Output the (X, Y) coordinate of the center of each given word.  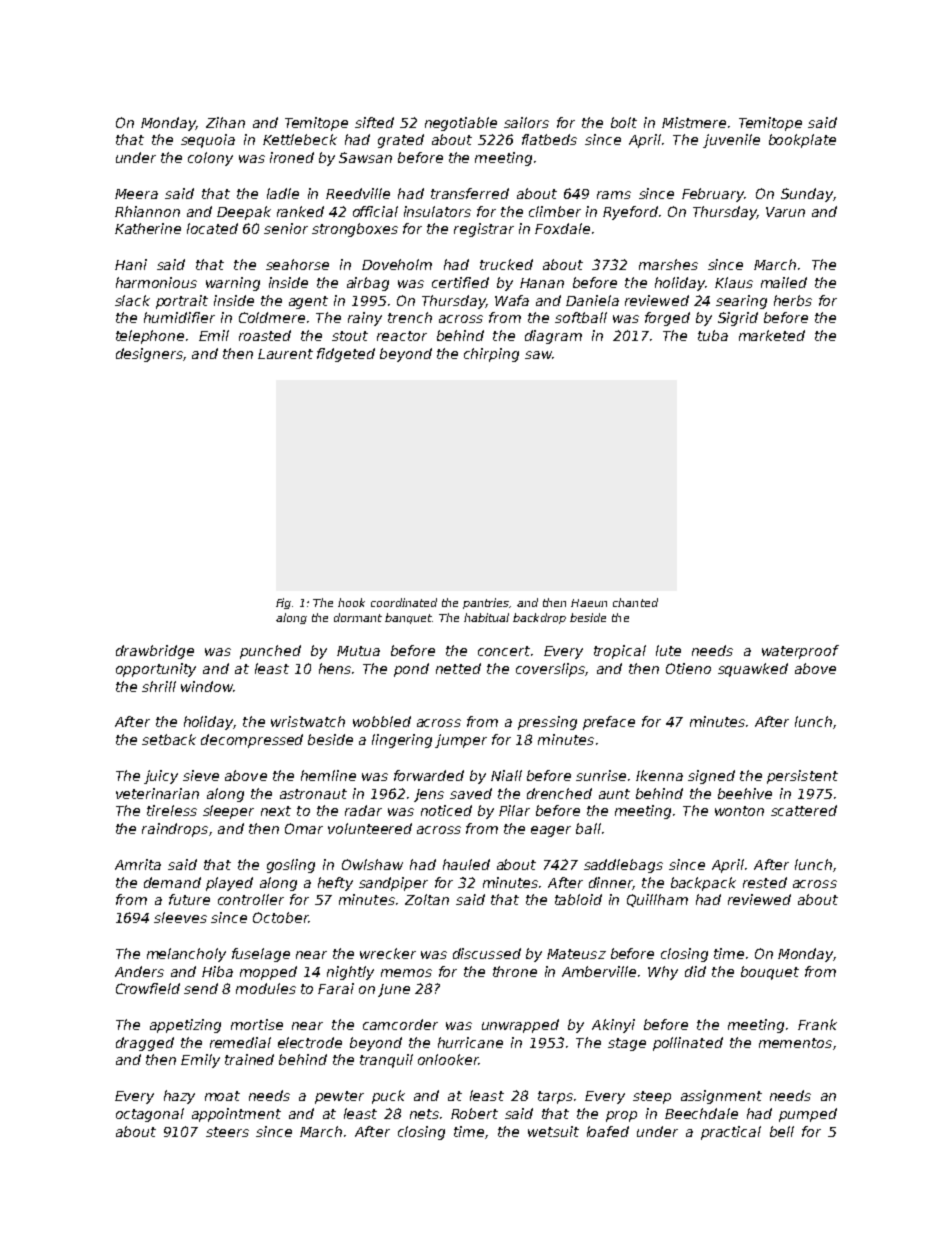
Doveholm (397, 264)
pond (411, 670)
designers (149, 355)
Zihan (225, 122)
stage (627, 1044)
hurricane (470, 1042)
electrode (310, 1042)
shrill (159, 686)
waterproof (800, 652)
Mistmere (694, 122)
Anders (139, 971)
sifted (374, 122)
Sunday (807, 195)
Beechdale (701, 1113)
